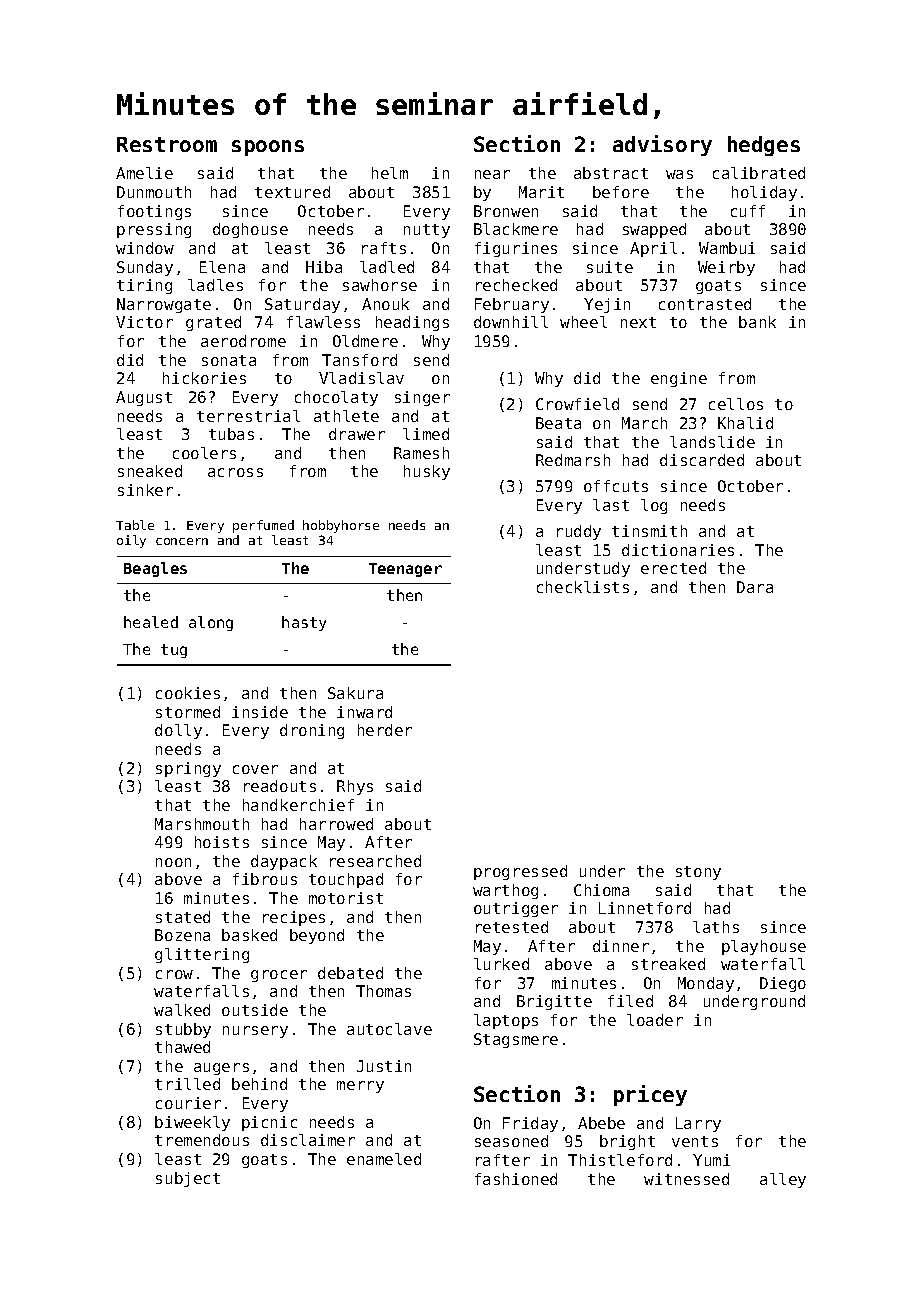  Describe the element at coordinates (135, 525) in the document. I see `Table` at that location.
